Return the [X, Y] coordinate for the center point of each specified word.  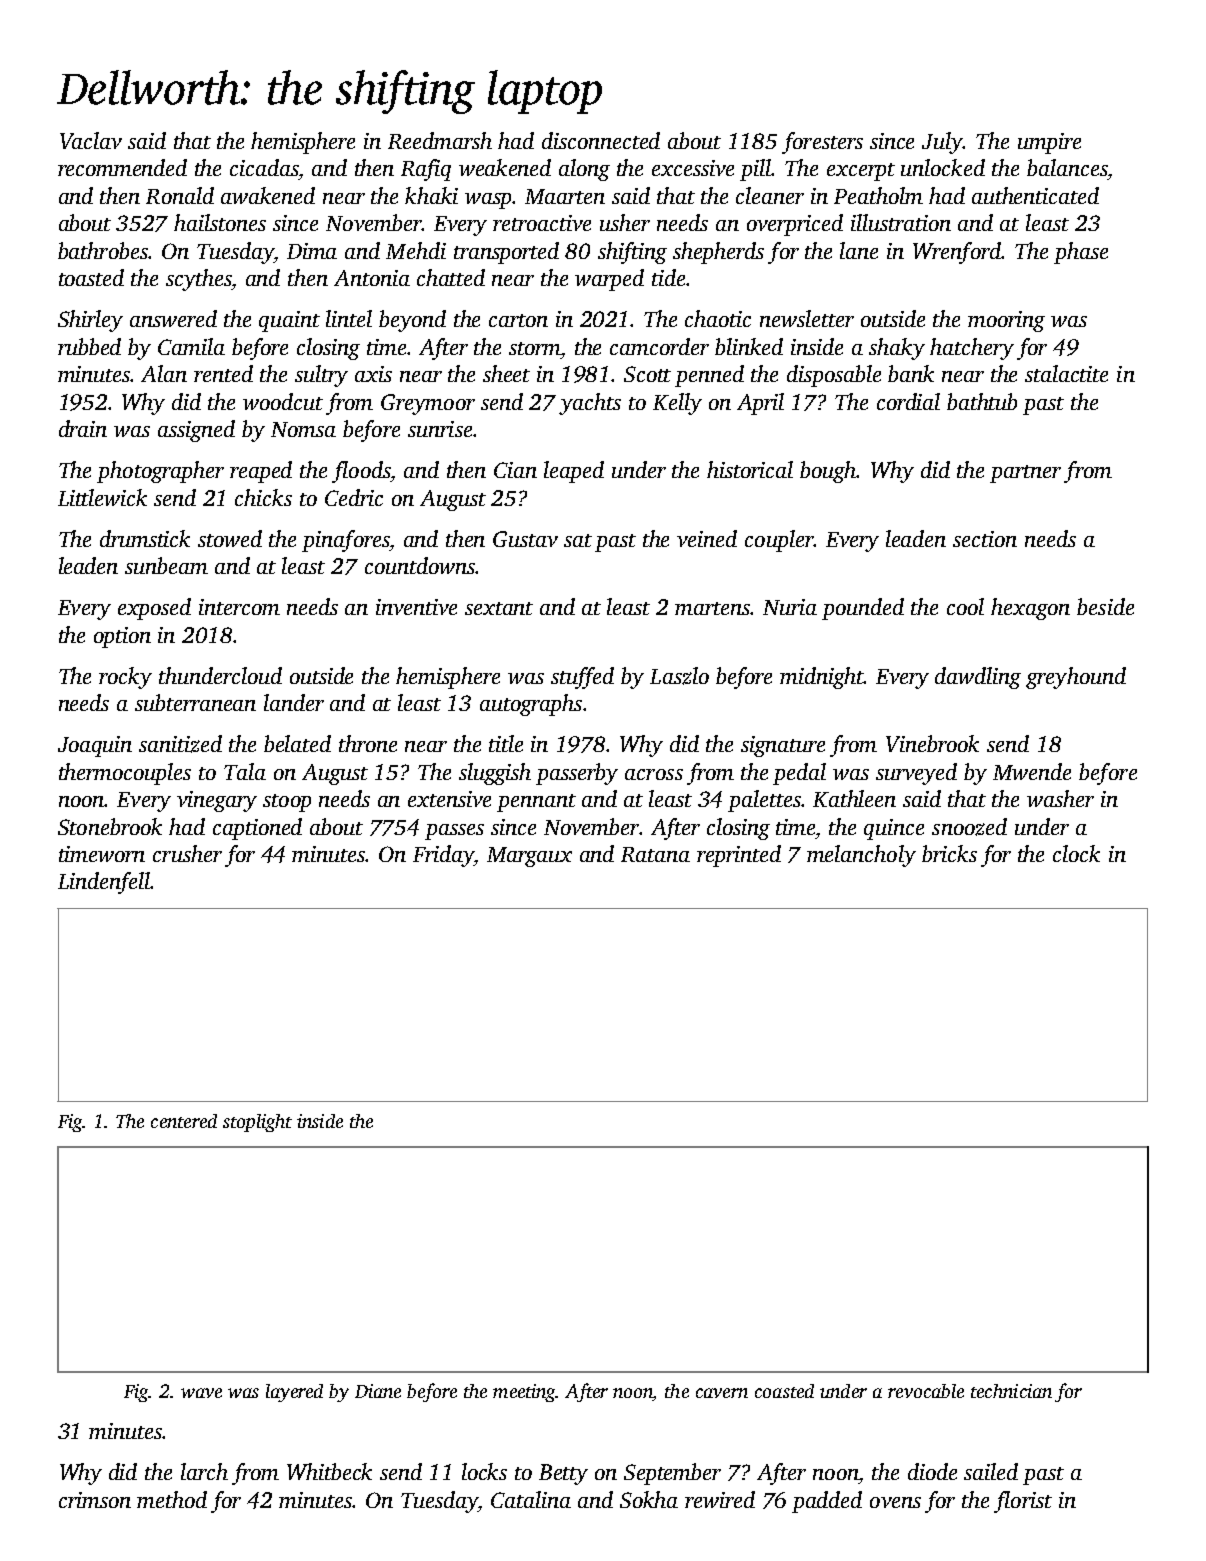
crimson [95, 1500]
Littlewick [102, 497]
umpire [1049, 143]
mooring [1006, 321]
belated [297, 743]
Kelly [677, 404]
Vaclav [91, 140]
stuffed [582, 678]
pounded [863, 609]
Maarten [565, 196]
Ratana [655, 854]
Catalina [531, 1499]
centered [184, 1121]
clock [1076, 853]
